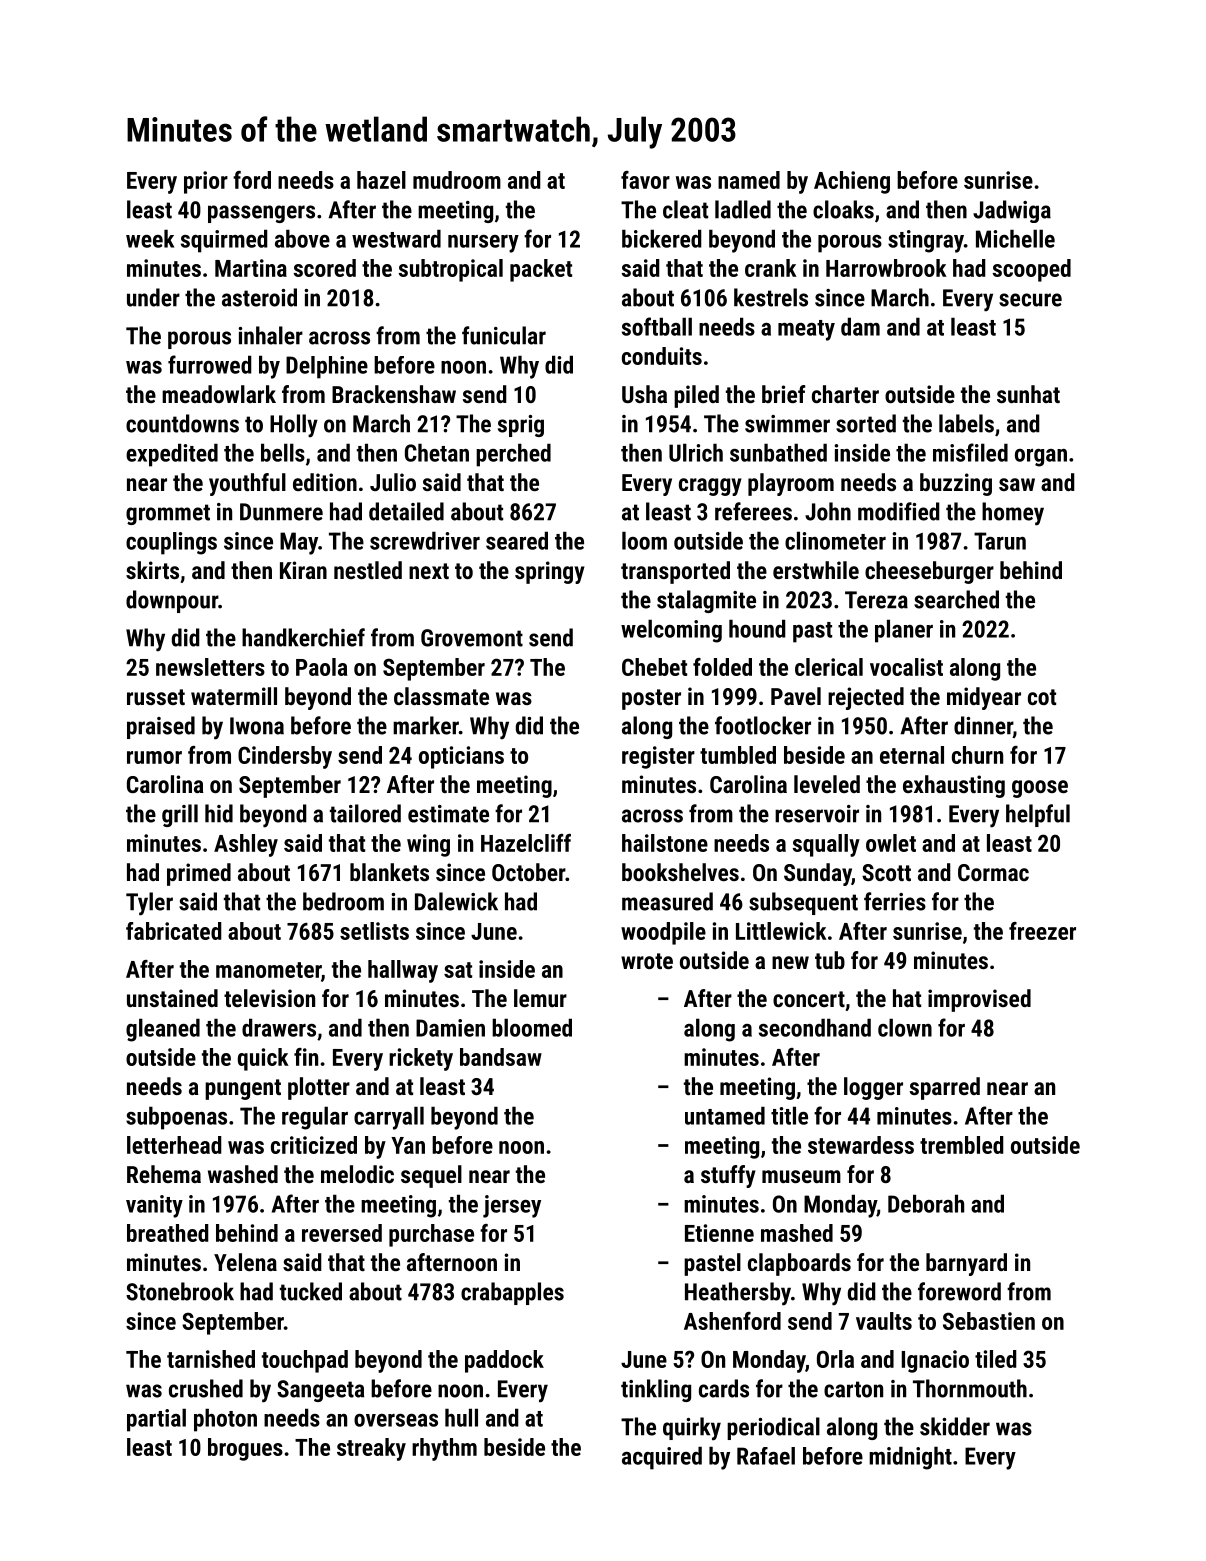 Image resolution: width=1206 pixels, height=1561 pixels. Describe the element at coordinates (876, 600) in the screenshot. I see `Tereza` at that location.
